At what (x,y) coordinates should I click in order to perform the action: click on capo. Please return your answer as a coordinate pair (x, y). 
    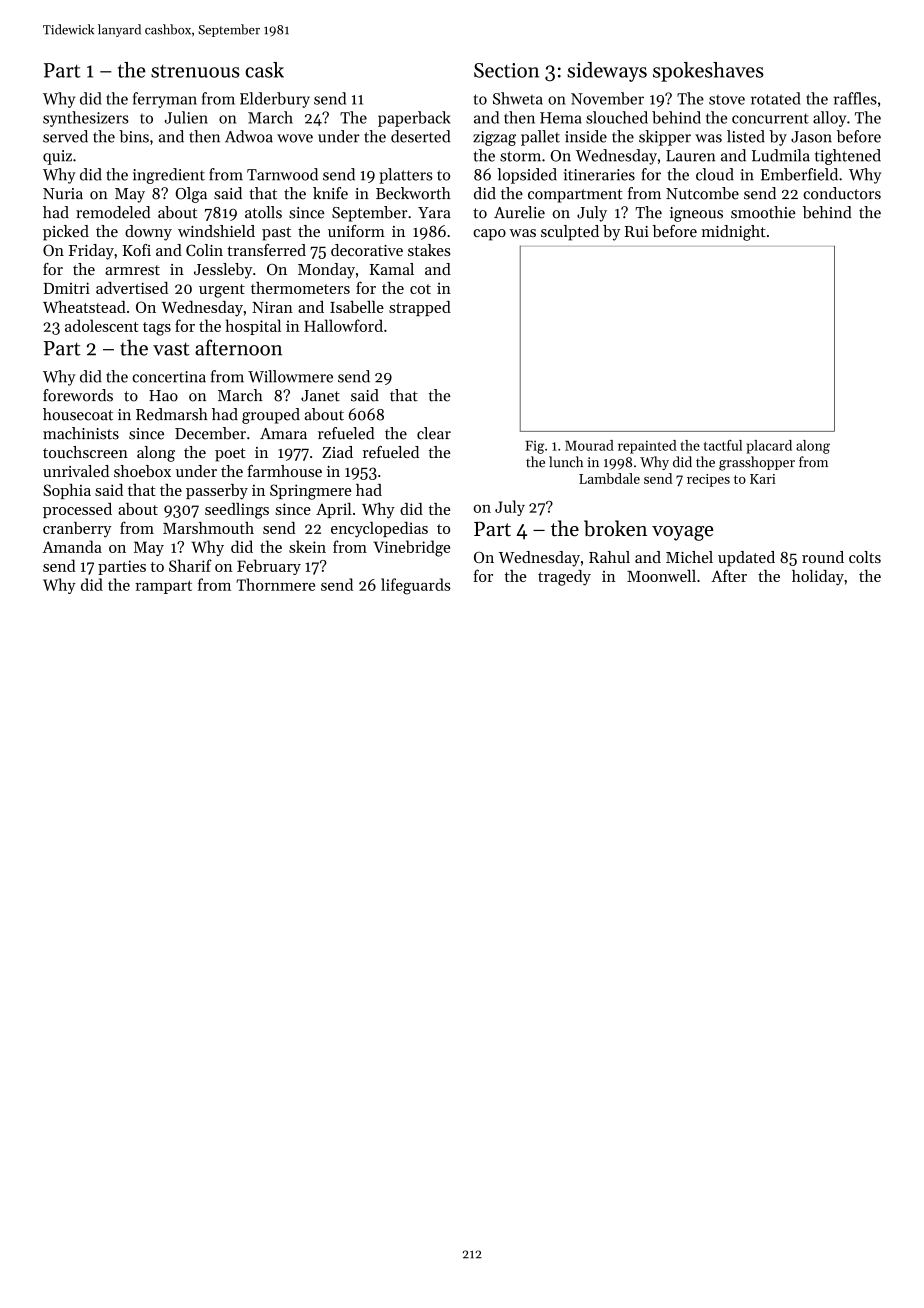
    Looking at the image, I should click on (489, 235).
